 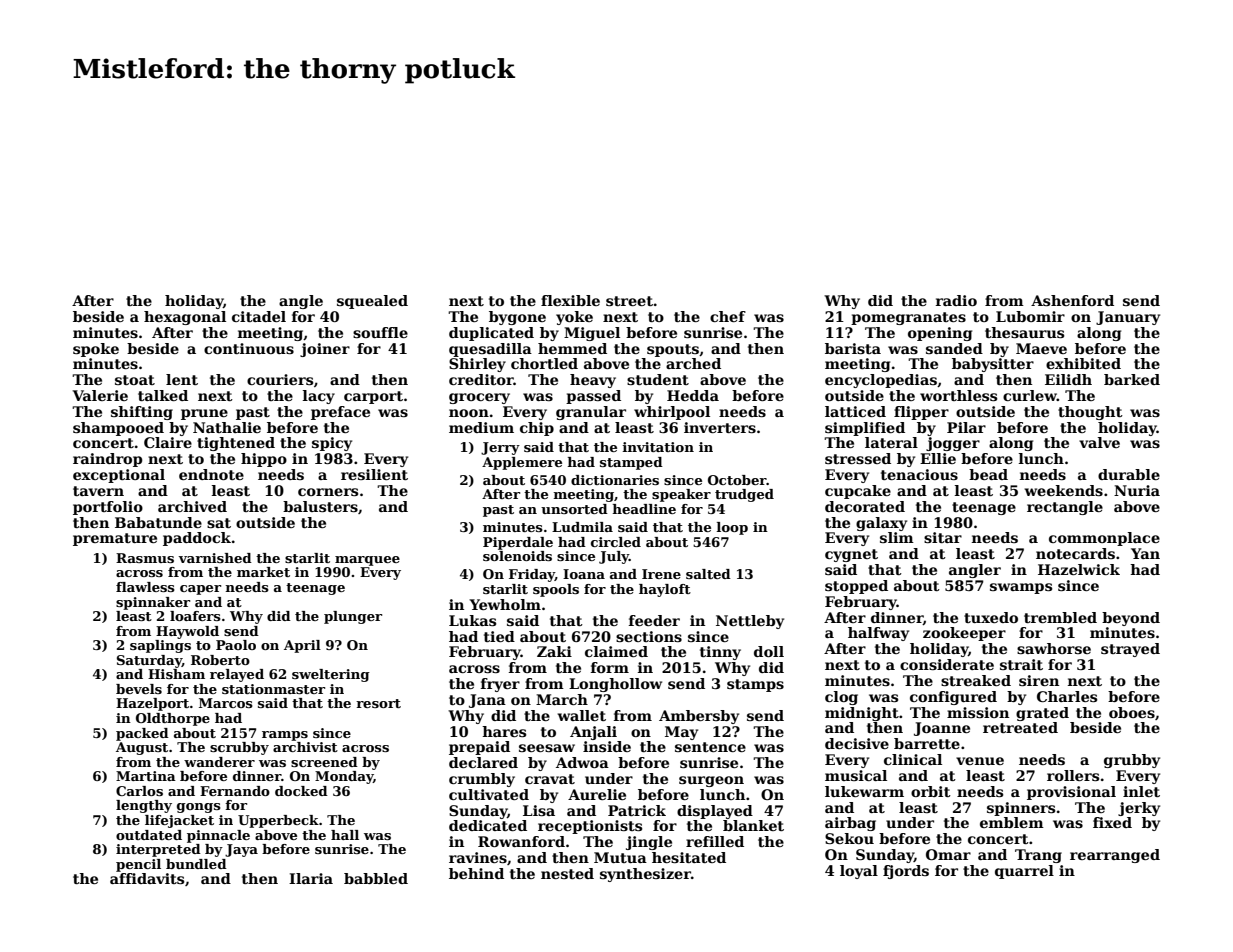 What do you see at coordinates (96, 350) in the document?
I see `spoke` at bounding box center [96, 350].
